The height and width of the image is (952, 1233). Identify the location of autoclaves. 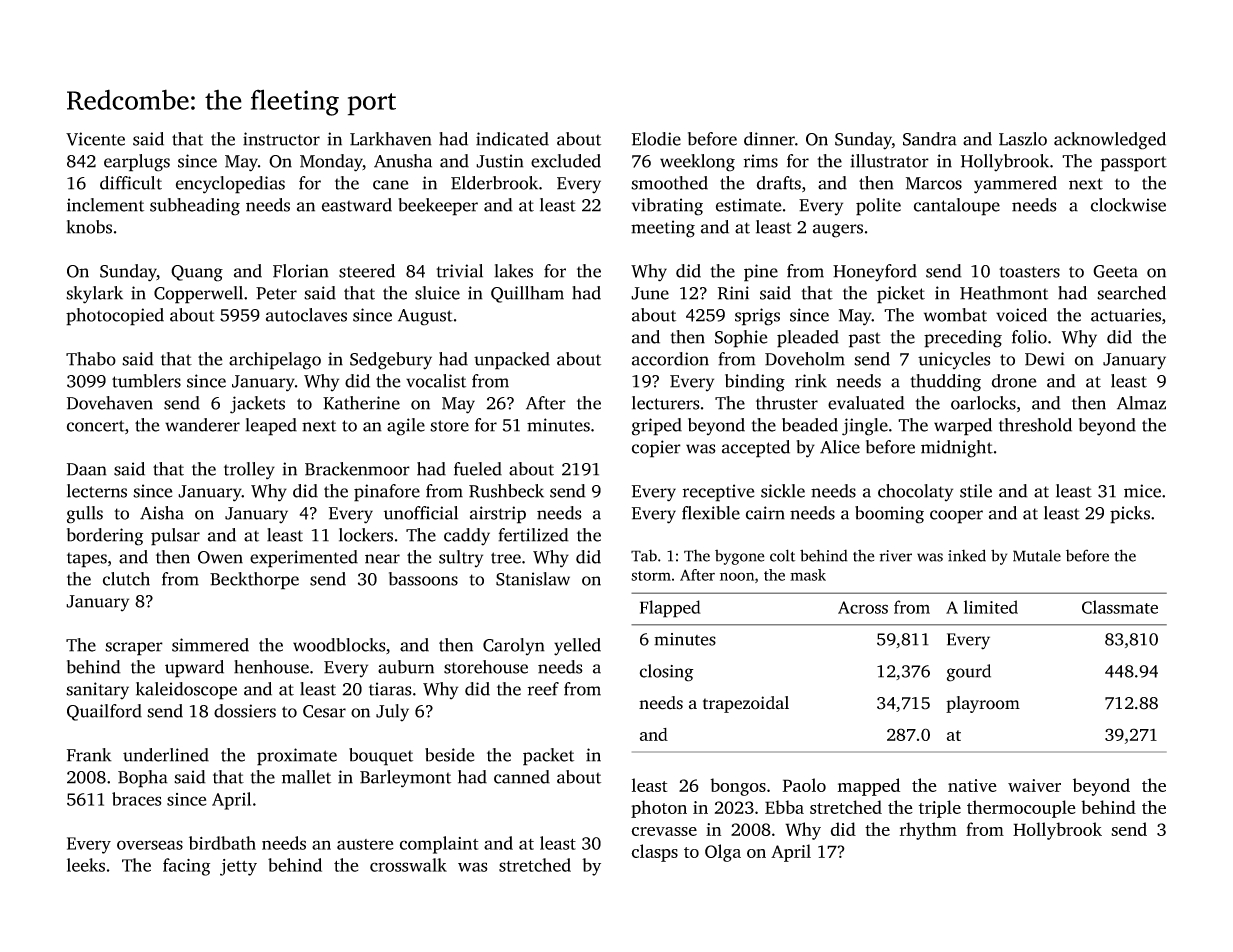
(306, 315).
